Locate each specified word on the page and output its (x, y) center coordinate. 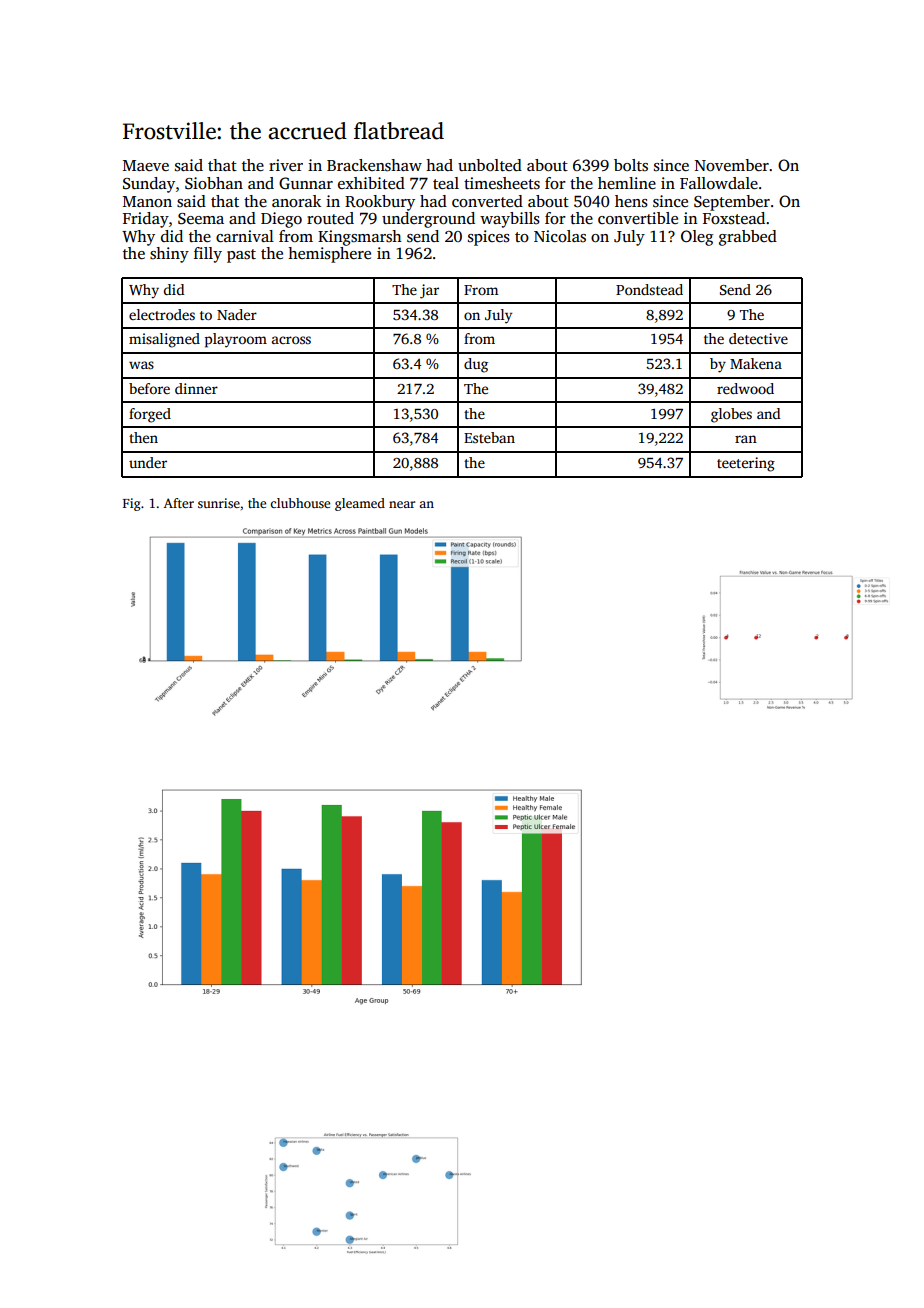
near (402, 504)
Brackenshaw (374, 165)
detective (758, 338)
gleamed (360, 504)
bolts (631, 165)
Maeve (146, 165)
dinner (196, 388)
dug (476, 365)
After (179, 503)
